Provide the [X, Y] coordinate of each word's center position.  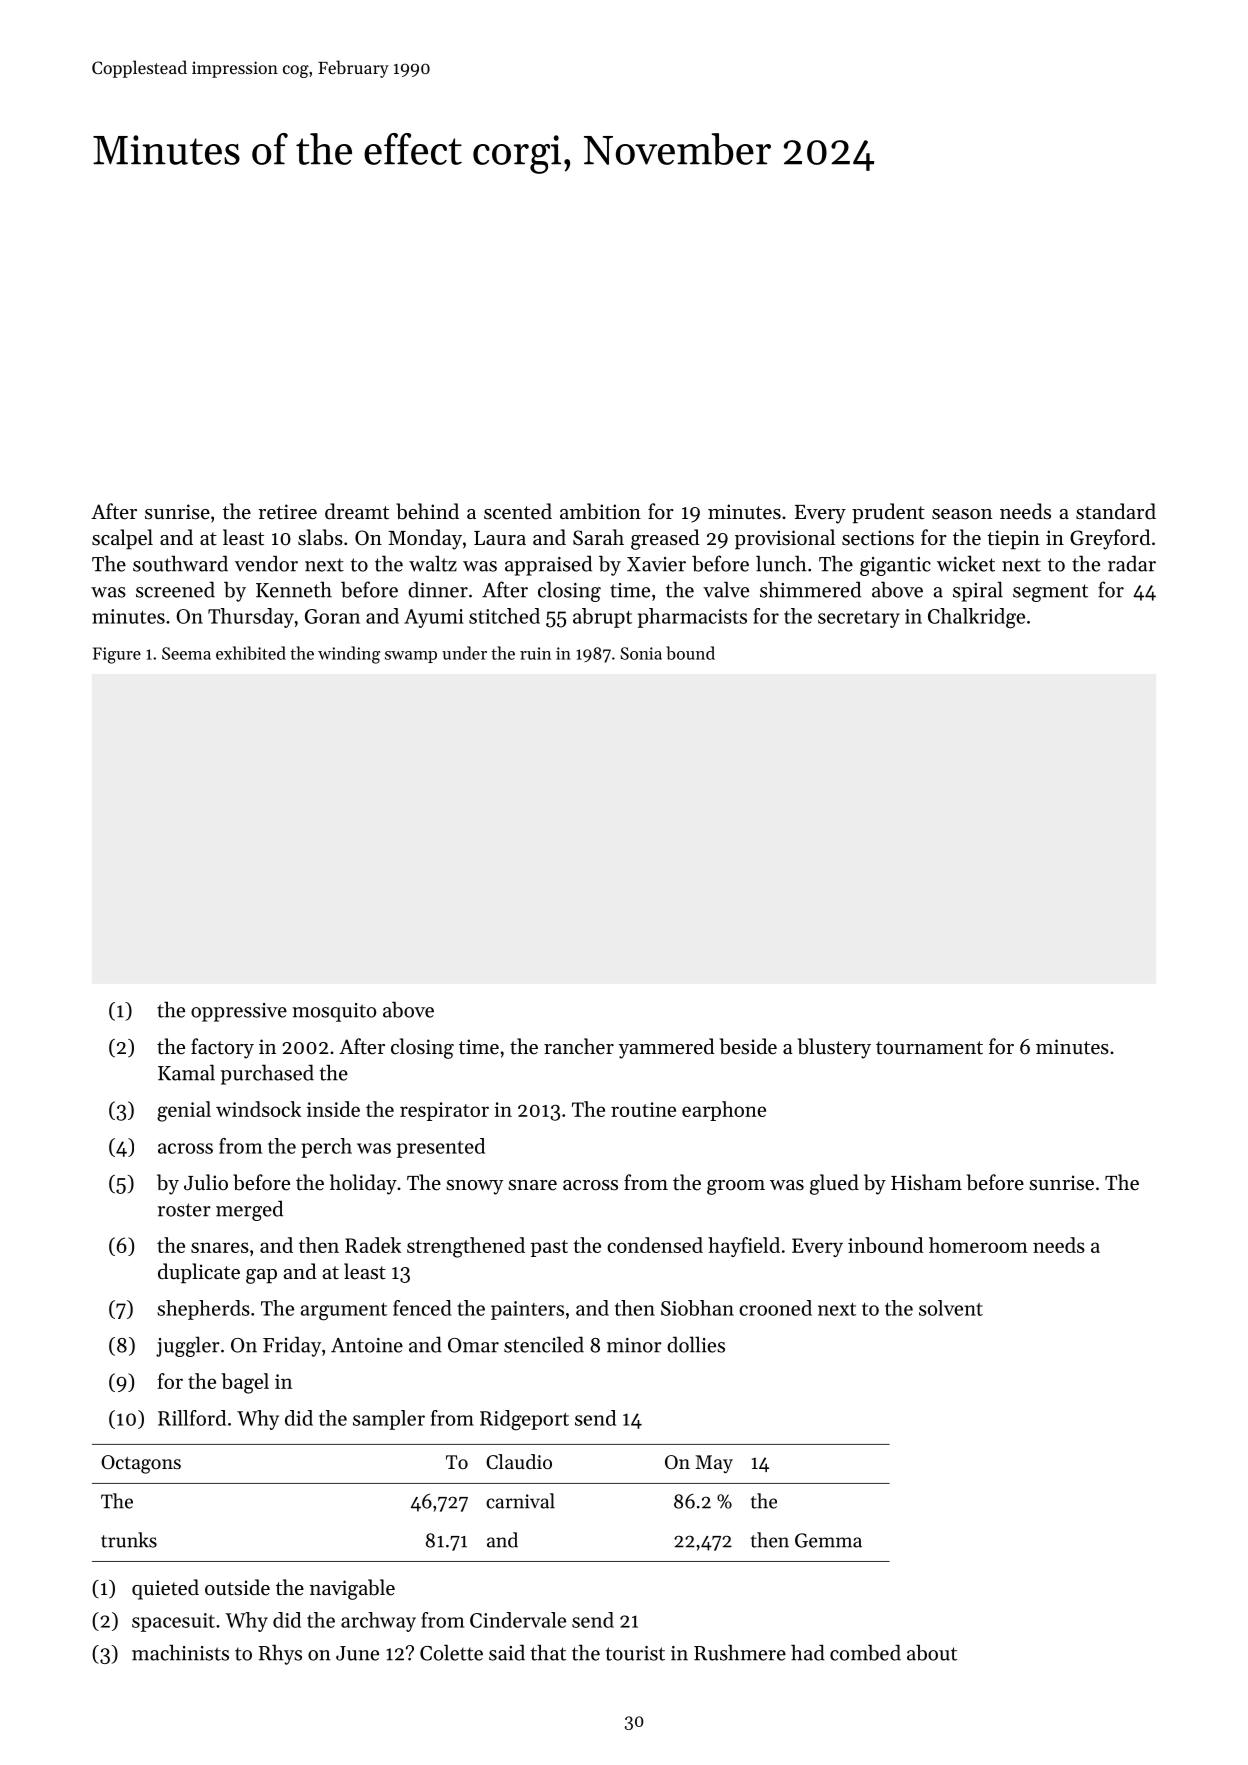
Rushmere [740, 1652]
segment [1050, 593]
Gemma [828, 1540]
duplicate [199, 1273]
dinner [438, 589]
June [357, 1653]
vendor [266, 563]
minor [634, 1345]
